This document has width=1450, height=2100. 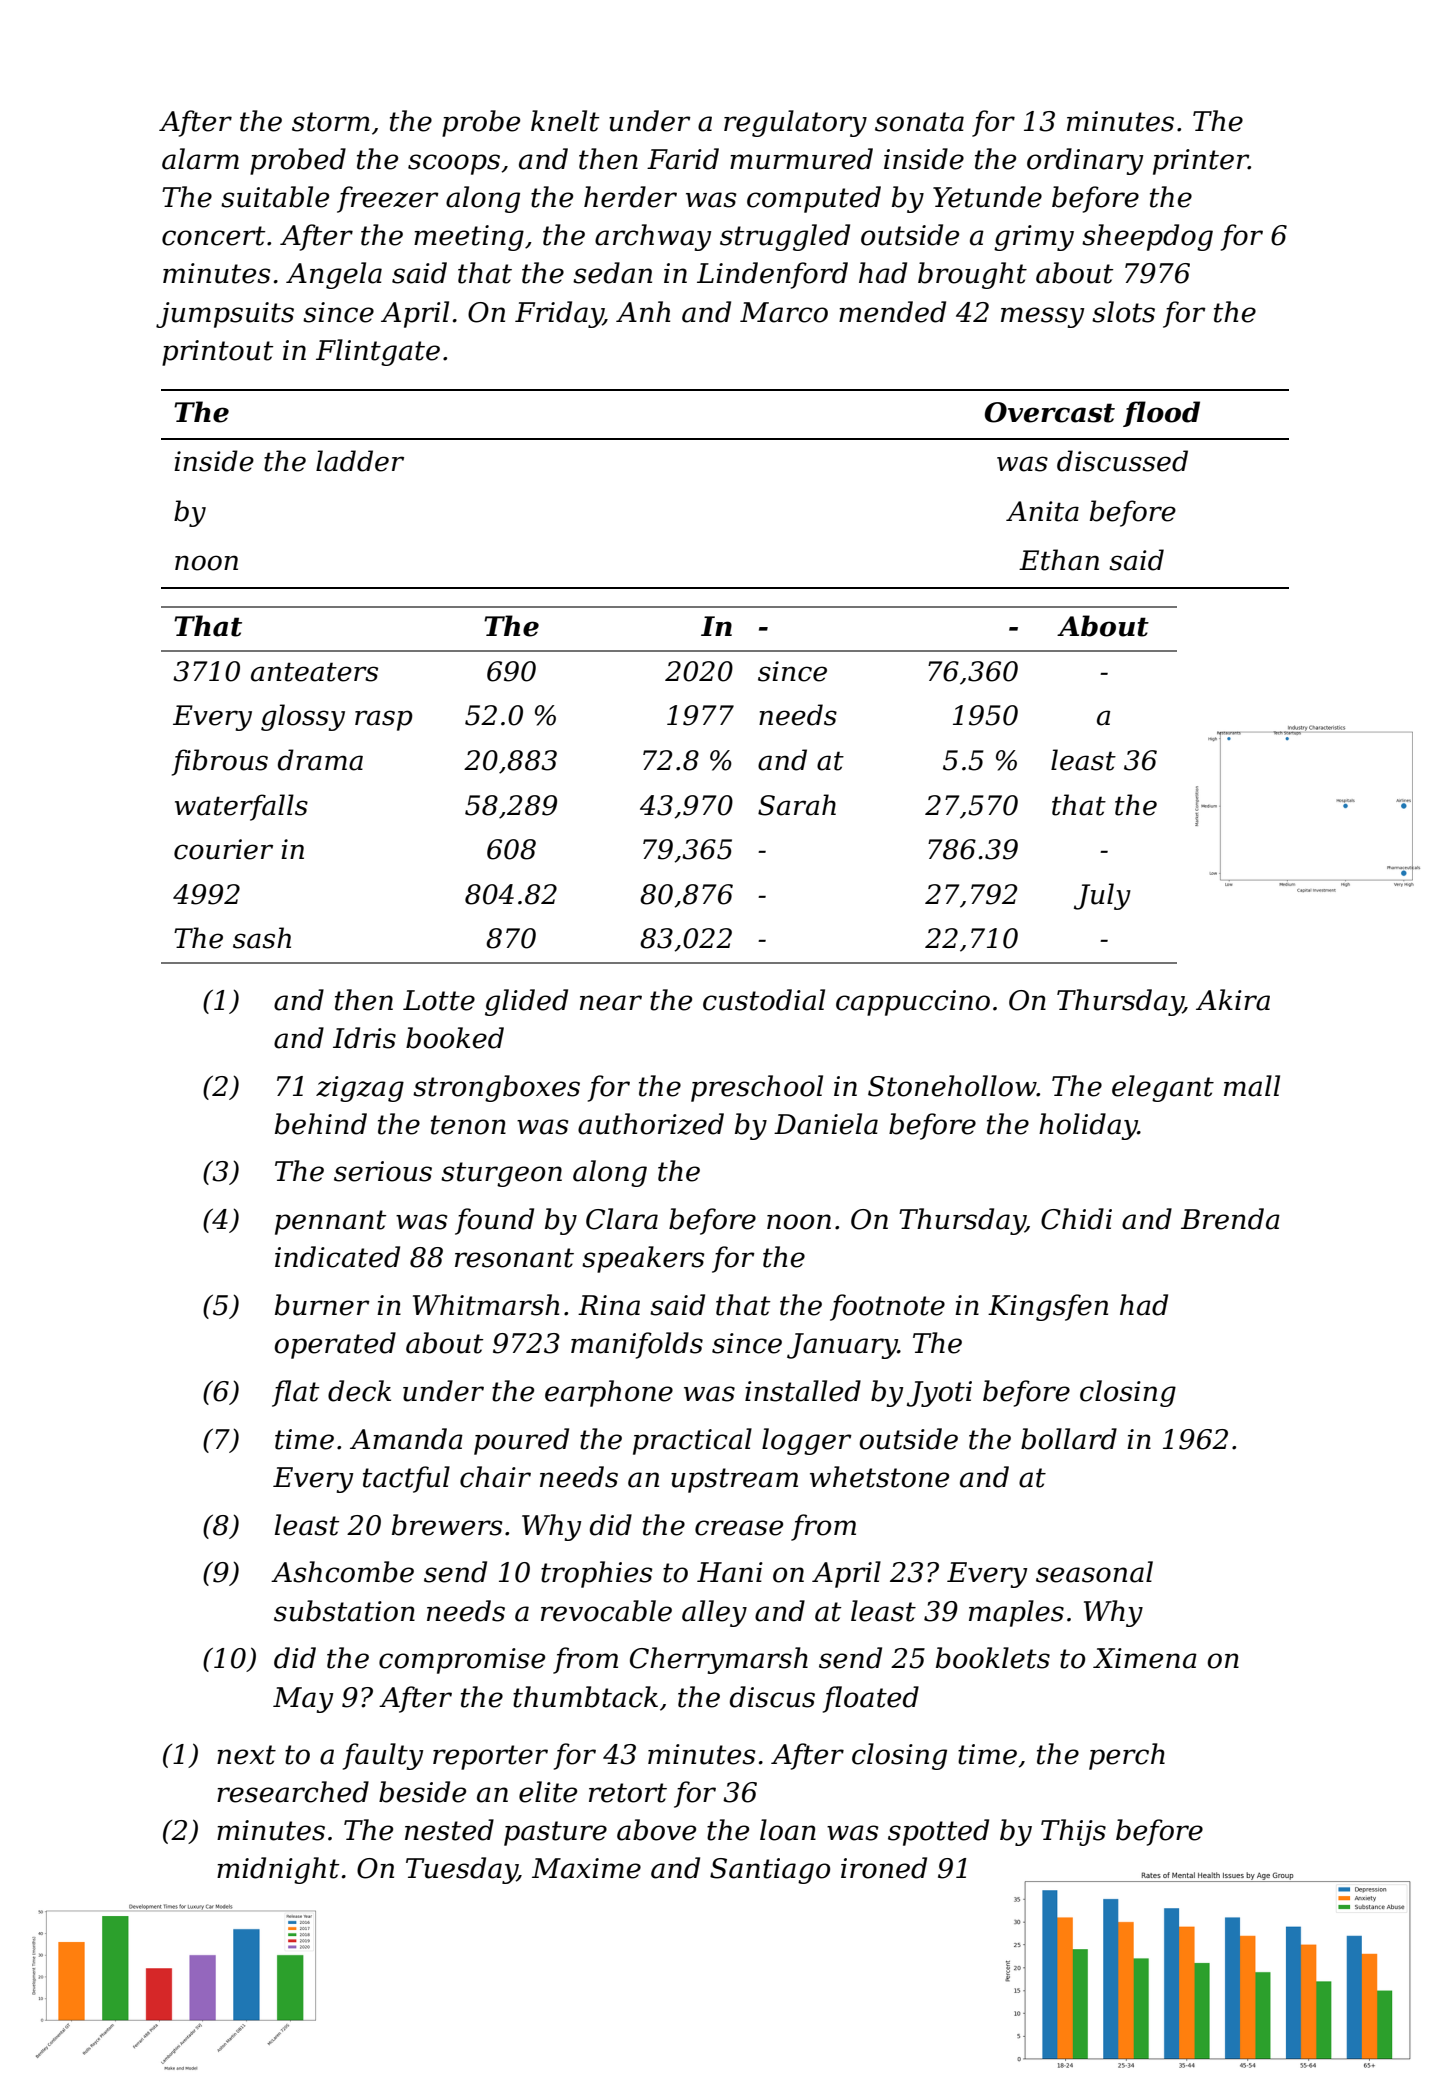 I want to click on trophies, so click(x=596, y=1574).
